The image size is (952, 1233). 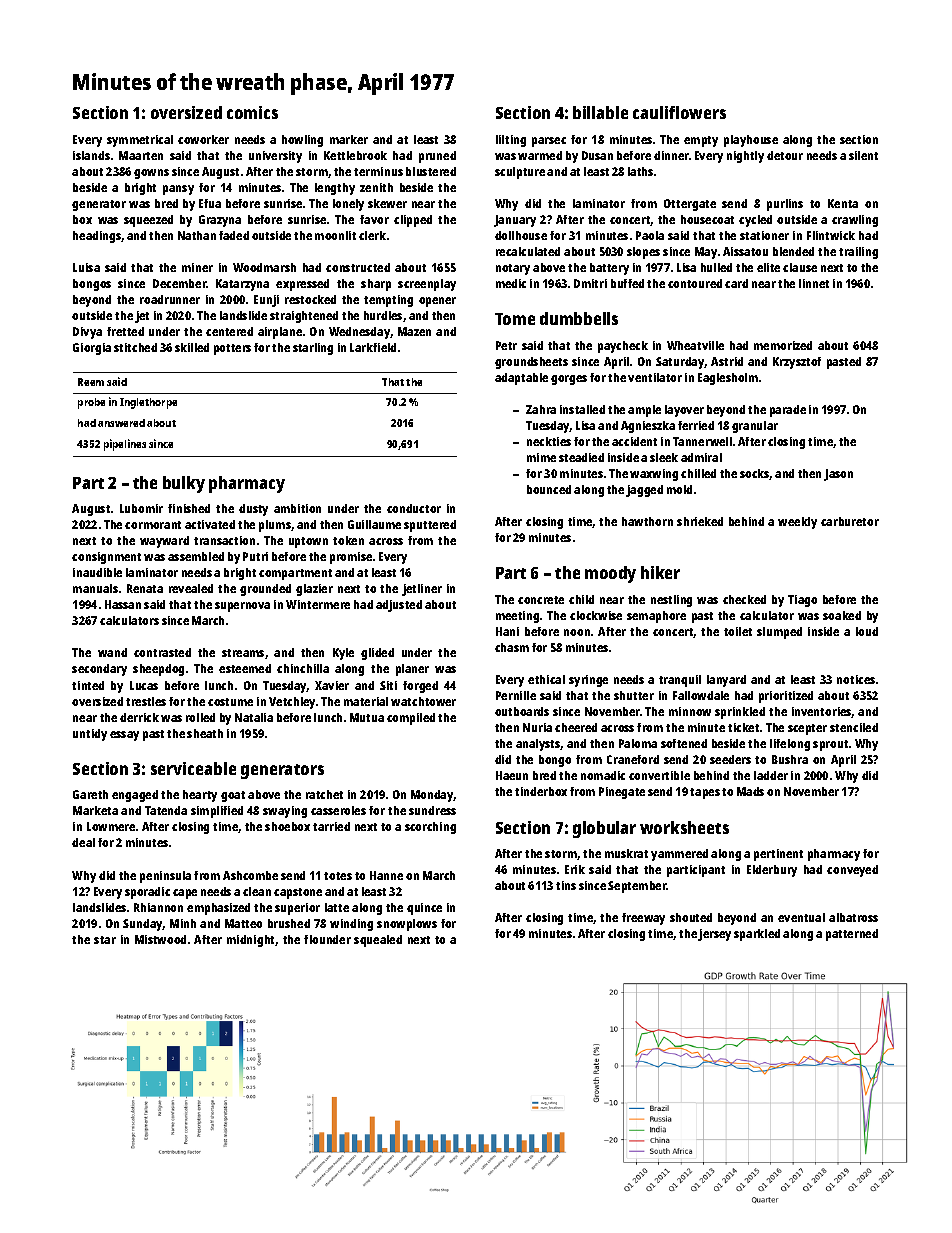 I want to click on Efua, so click(x=210, y=203).
